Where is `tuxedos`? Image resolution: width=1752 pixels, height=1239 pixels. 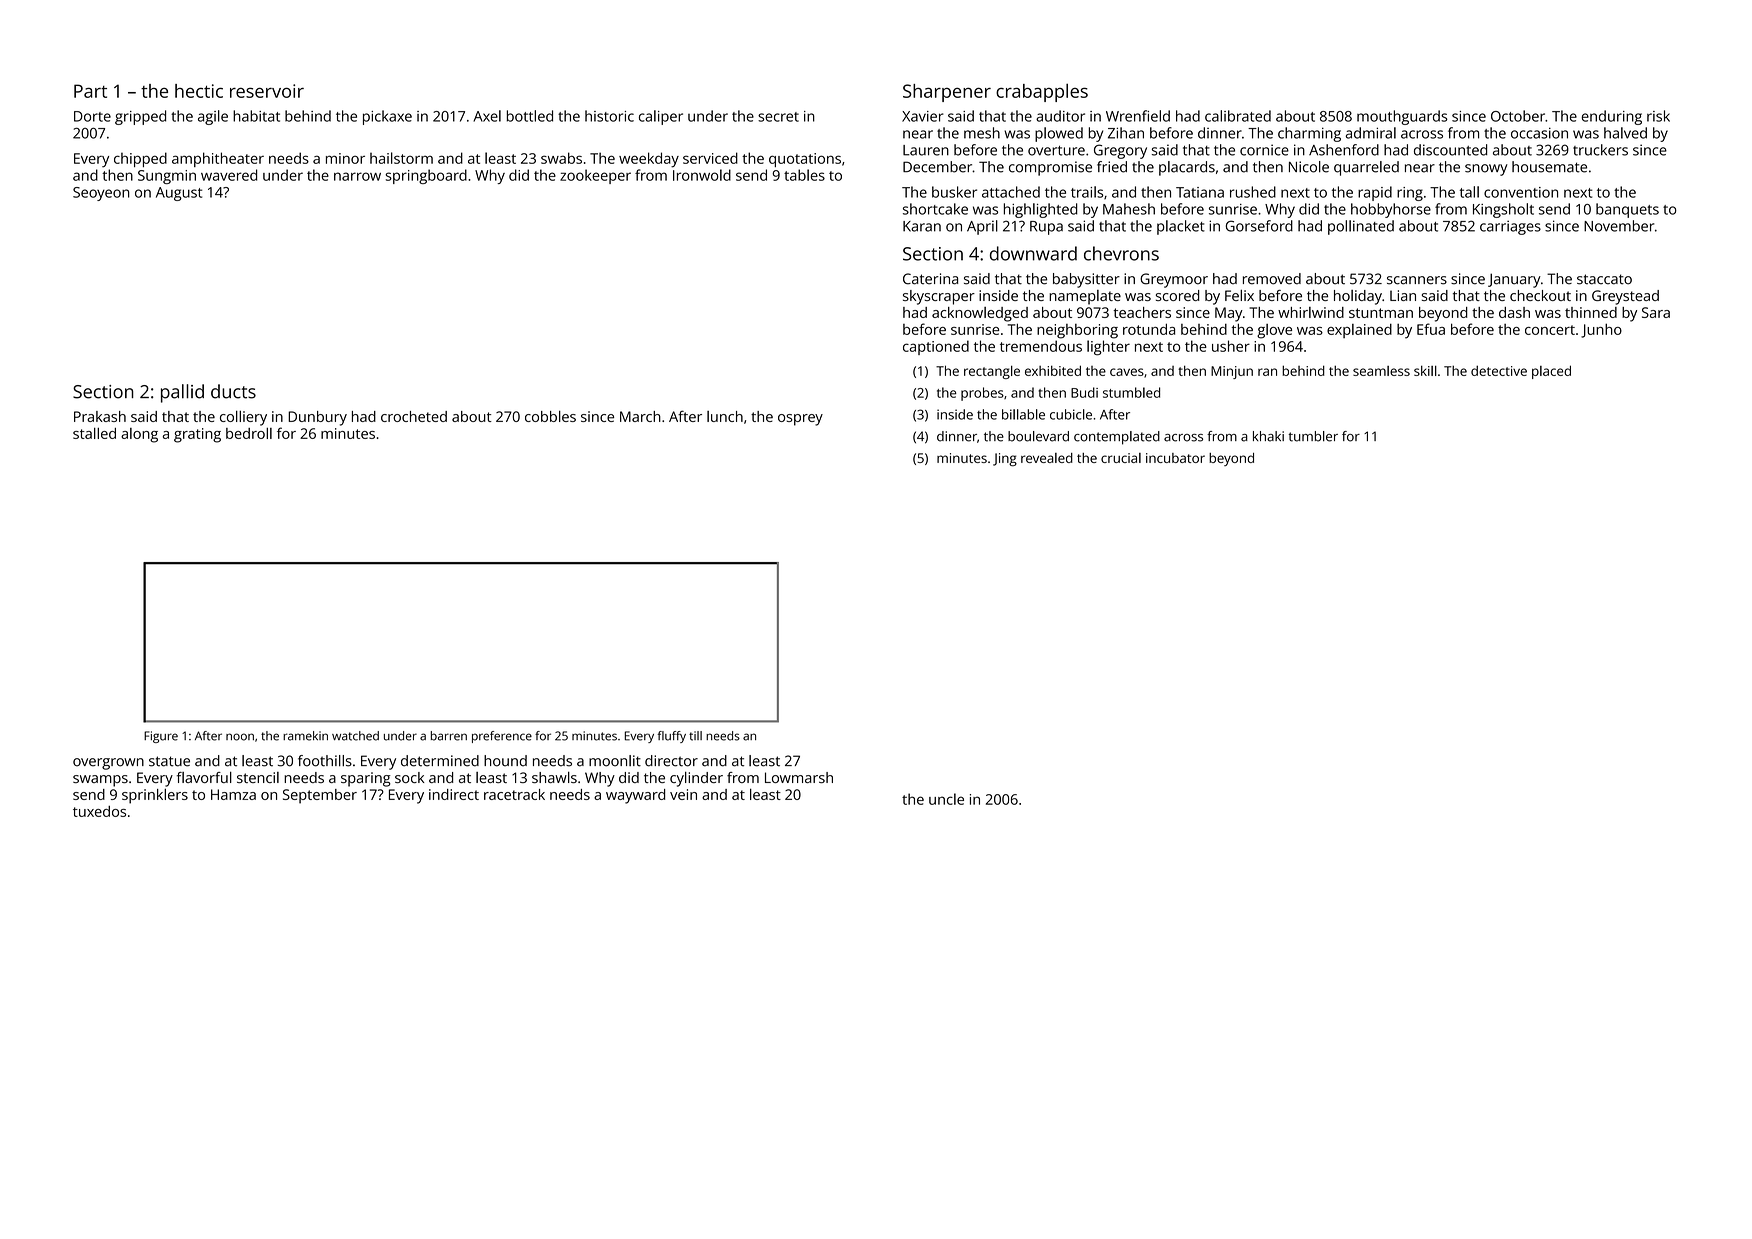
tuxedos is located at coordinates (99, 811).
